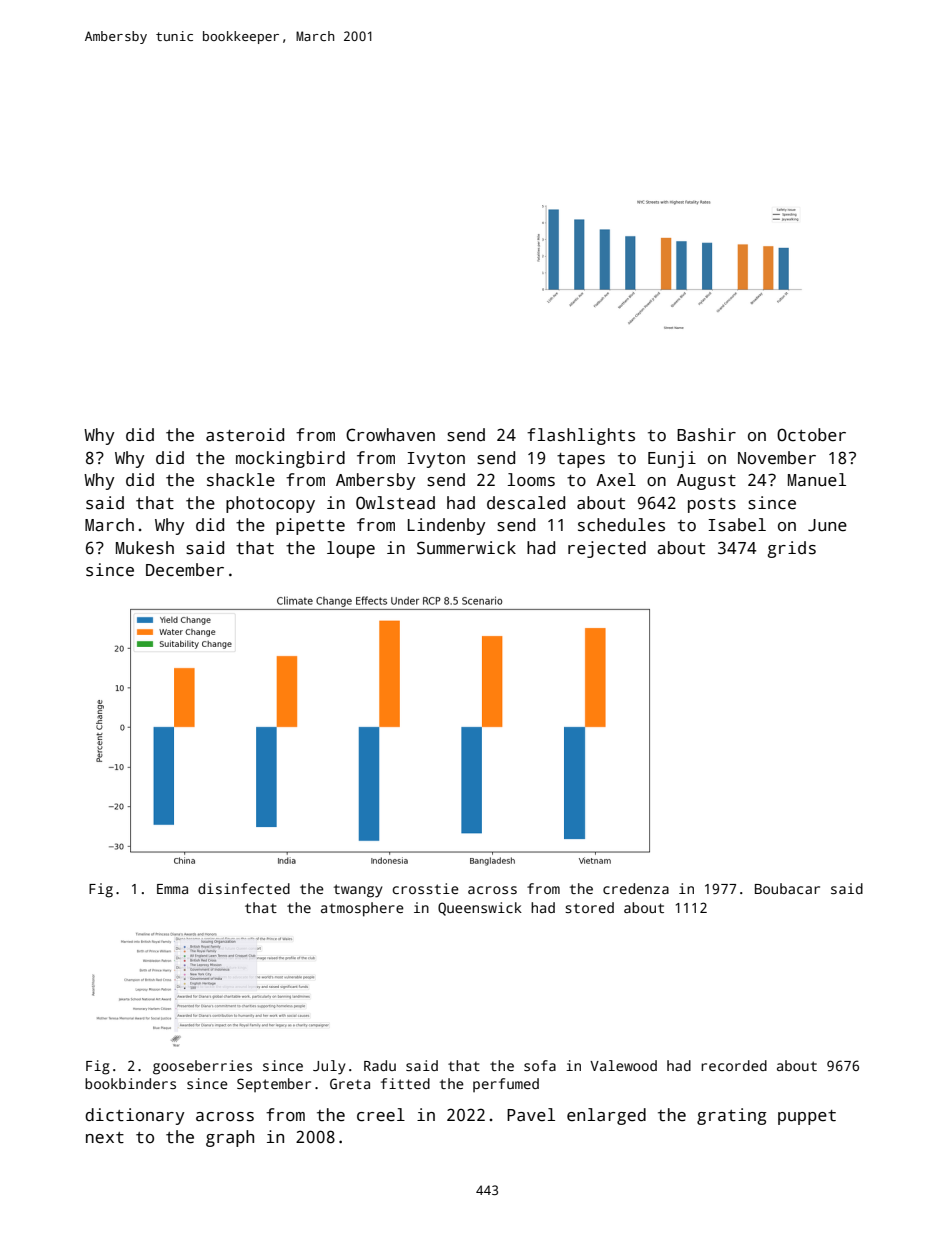  I want to click on asteroid, so click(245, 435).
